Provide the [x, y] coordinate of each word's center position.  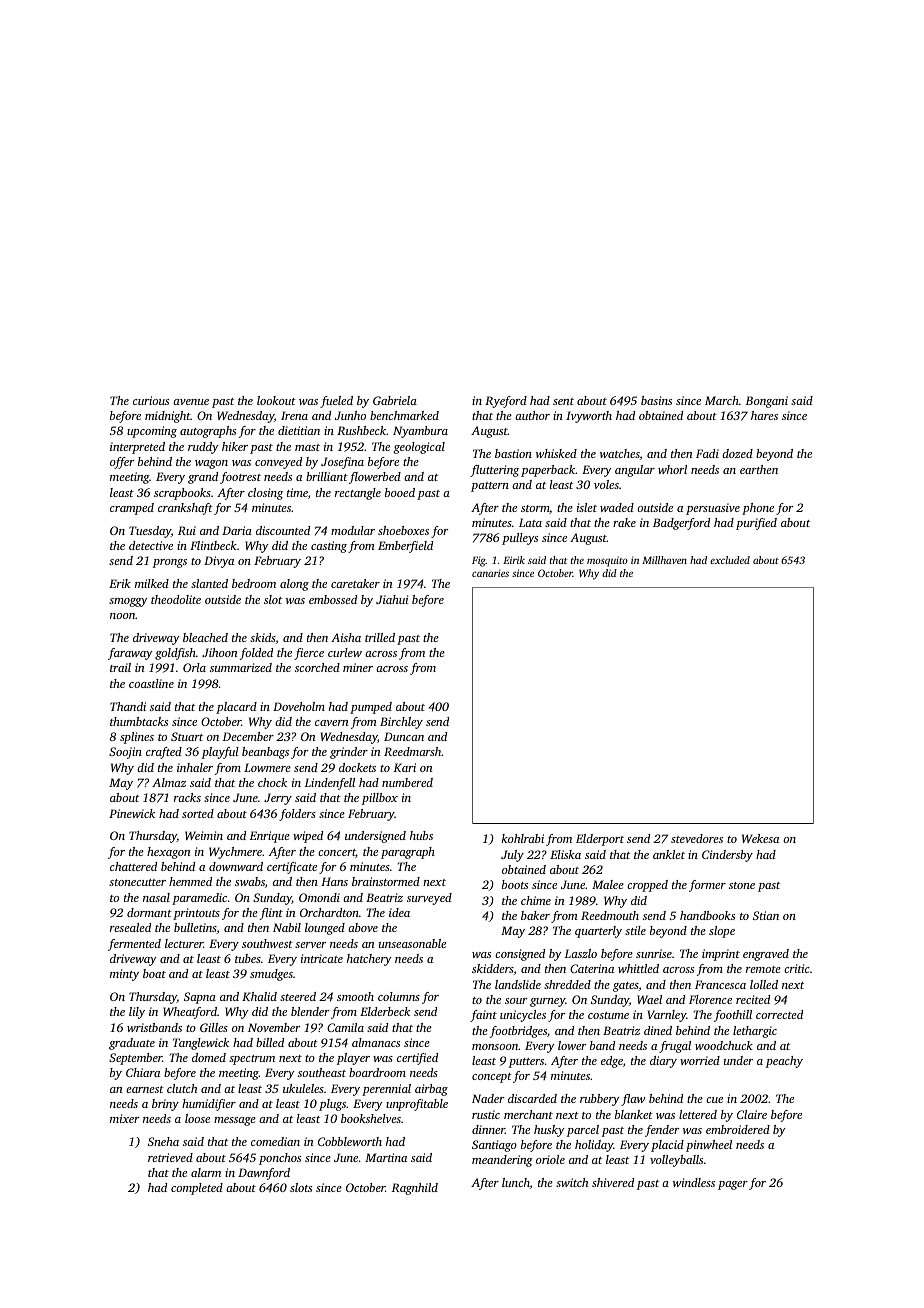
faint [483, 1016]
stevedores [697, 838]
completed [197, 1189]
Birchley [401, 723]
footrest [240, 478]
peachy [784, 1062]
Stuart [187, 736]
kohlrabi [523, 838]
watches [620, 454]
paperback [548, 471]
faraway [130, 654]
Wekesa [760, 838]
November [274, 1027]
